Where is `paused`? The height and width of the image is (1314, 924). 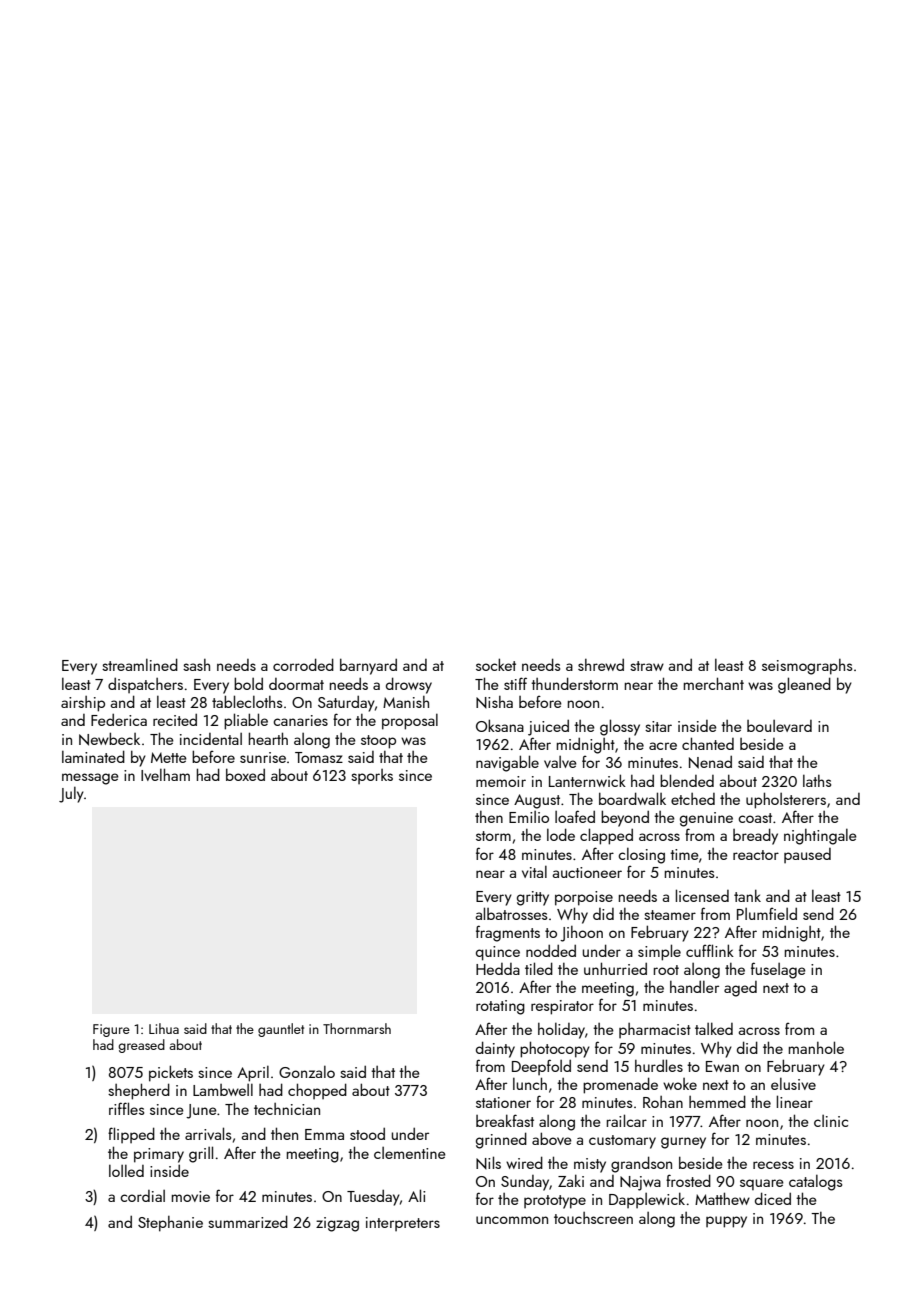
paused is located at coordinates (807, 855).
